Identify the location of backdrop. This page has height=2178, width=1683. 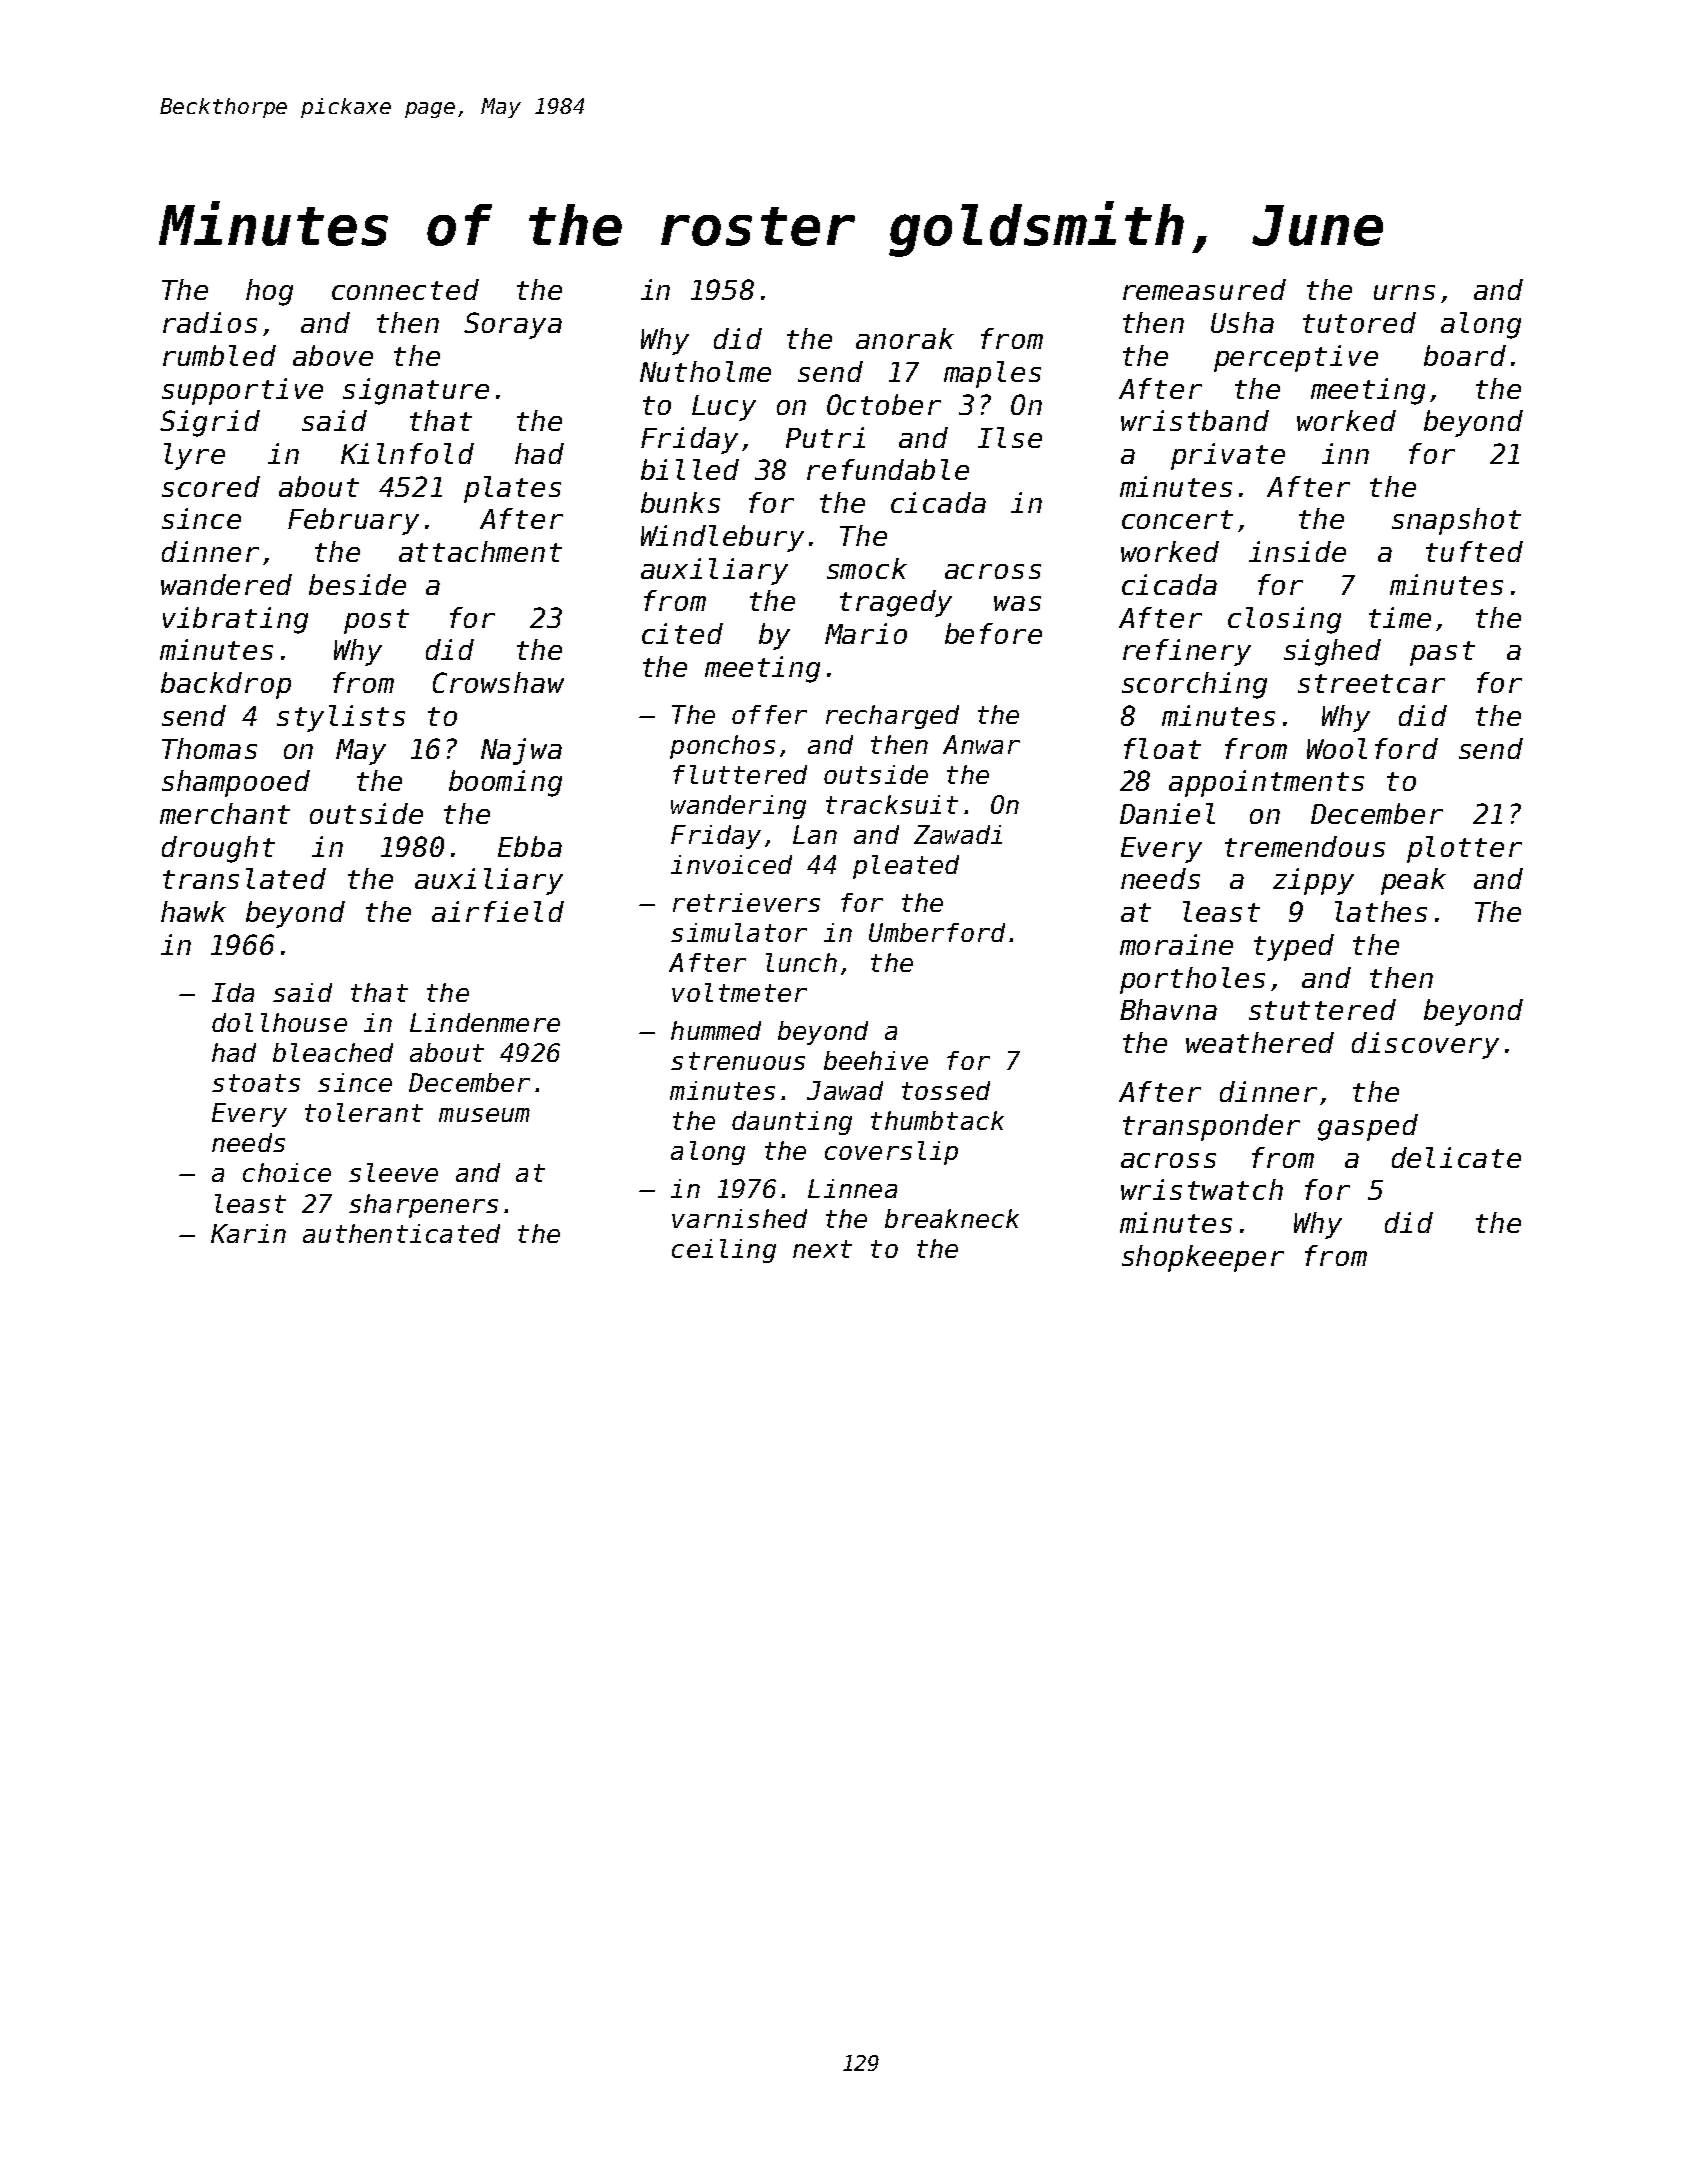
(226, 685).
